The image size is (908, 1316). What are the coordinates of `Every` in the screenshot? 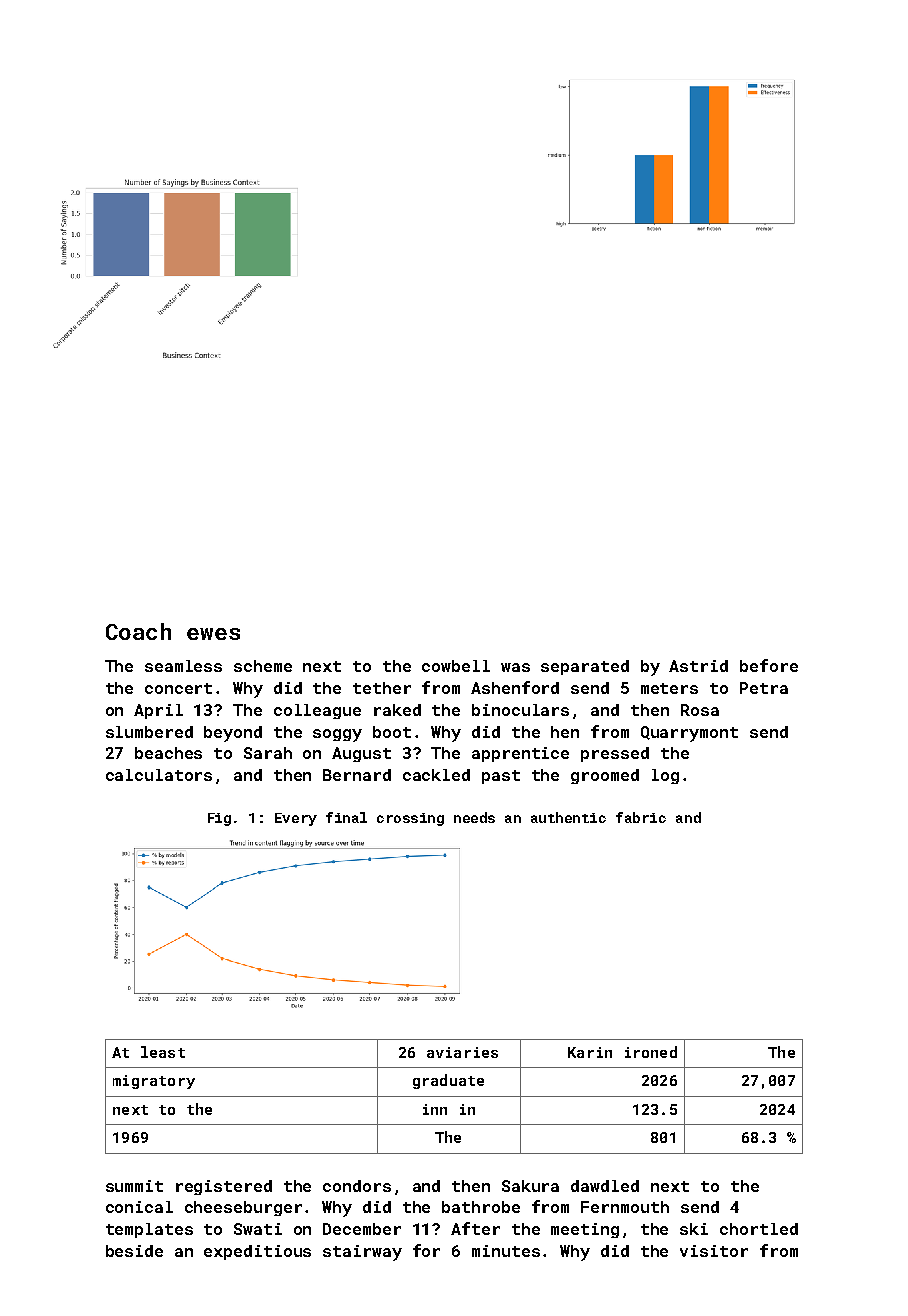 It's located at (296, 819).
